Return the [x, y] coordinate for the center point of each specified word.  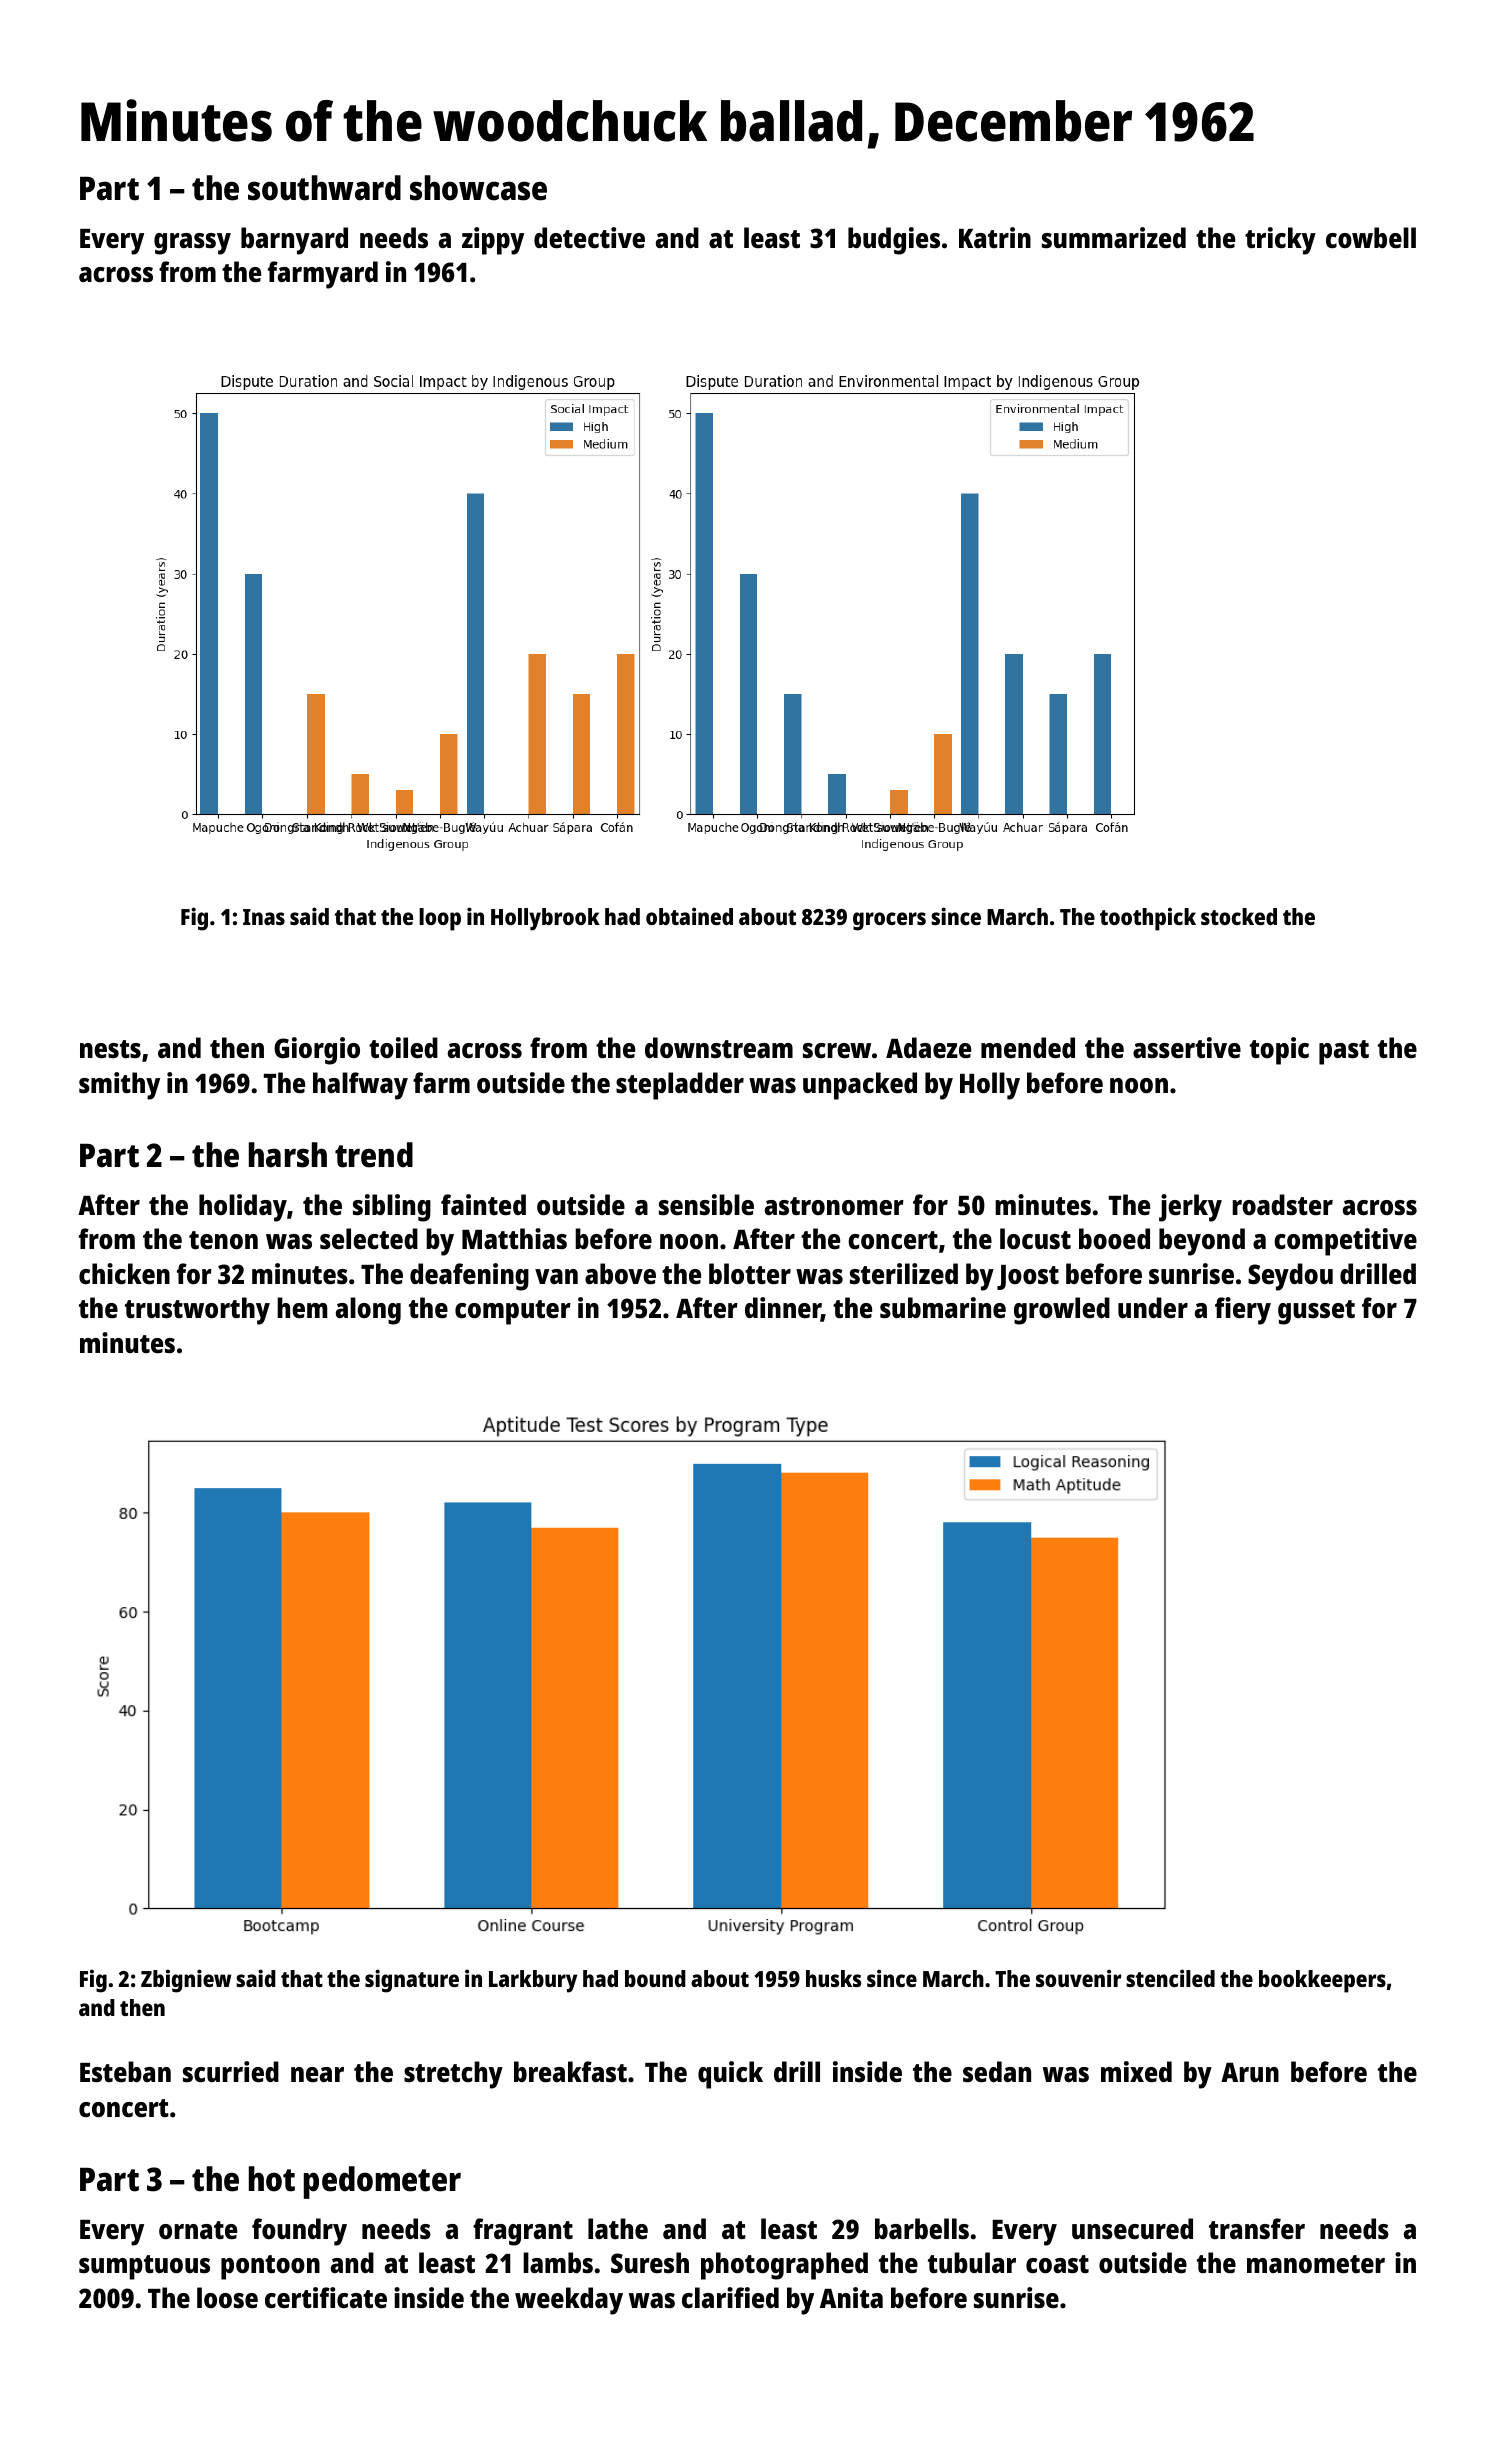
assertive [1187, 1047]
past [1344, 1052]
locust [1035, 1238]
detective [589, 238]
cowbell [1371, 237]
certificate [326, 2298]
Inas [264, 917]
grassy [192, 244]
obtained [689, 916]
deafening [469, 1277]
